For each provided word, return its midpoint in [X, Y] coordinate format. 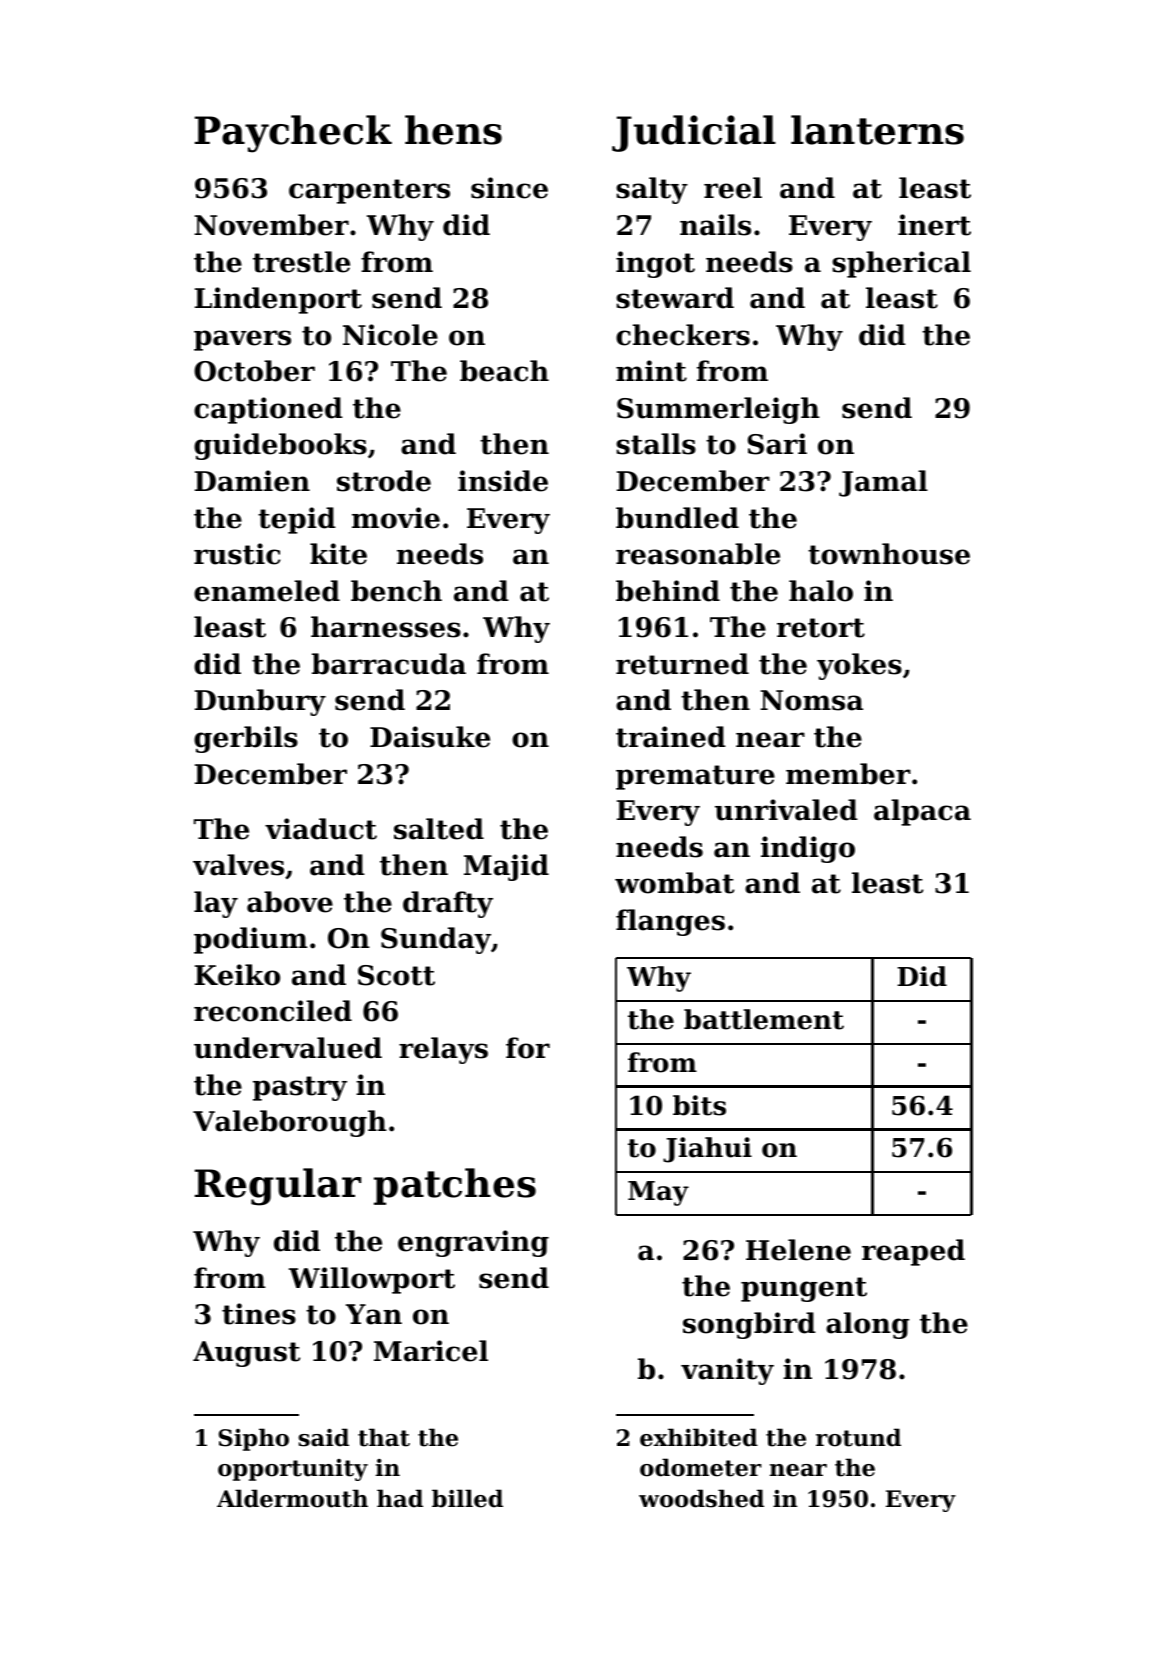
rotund [858, 1437]
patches [455, 1186]
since [509, 188]
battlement [764, 1019]
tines [259, 1314]
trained [671, 737]
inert [934, 225]
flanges [670, 922]
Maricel [431, 1351]
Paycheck [293, 134]
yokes [859, 666]
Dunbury [260, 702]
